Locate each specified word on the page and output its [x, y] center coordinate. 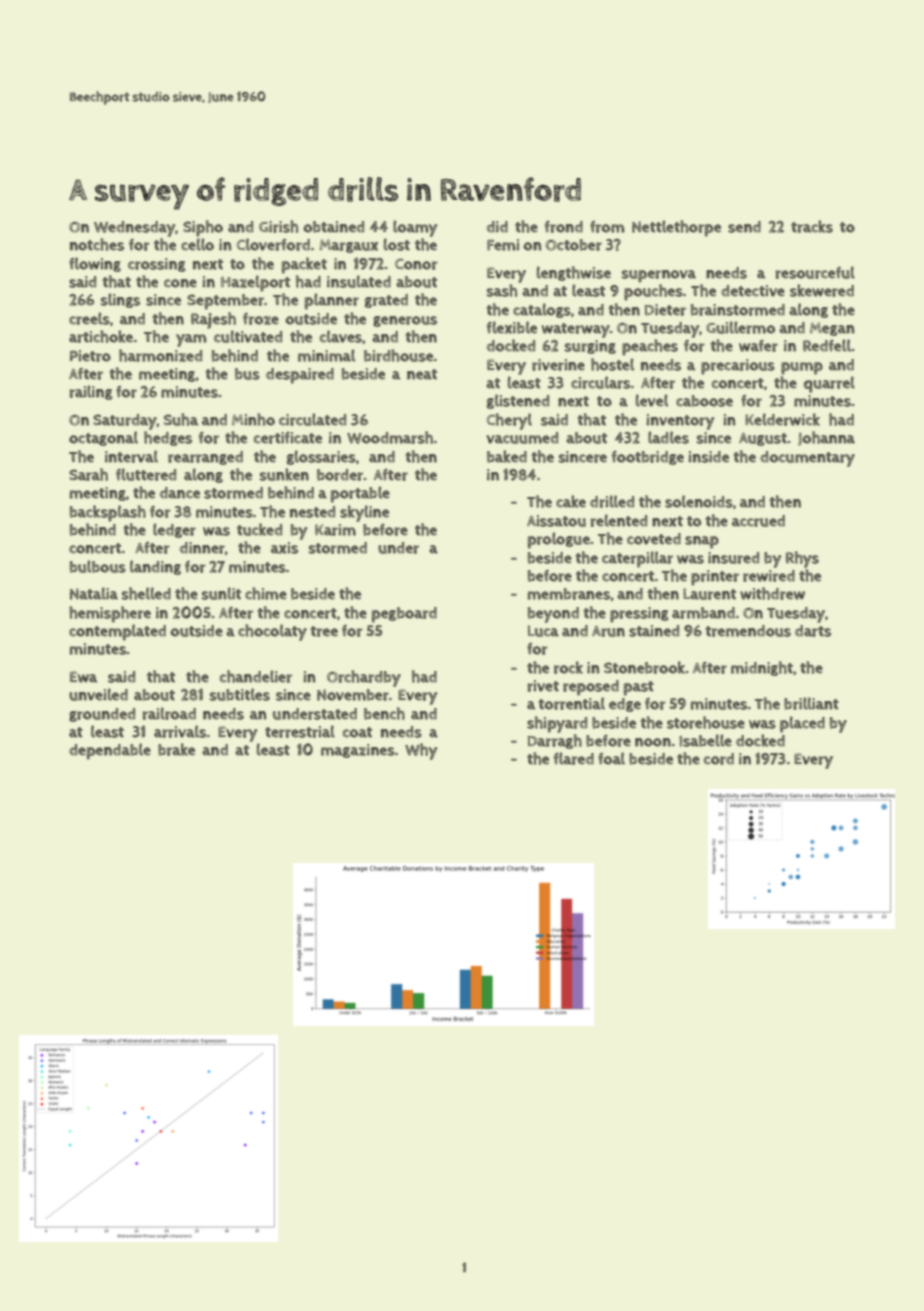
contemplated [117, 632]
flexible [511, 327]
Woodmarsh [390, 437]
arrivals [180, 731]
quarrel [829, 384]
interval [131, 456]
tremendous [748, 631]
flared [573, 758]
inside [708, 457]
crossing [157, 265]
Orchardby [364, 678]
